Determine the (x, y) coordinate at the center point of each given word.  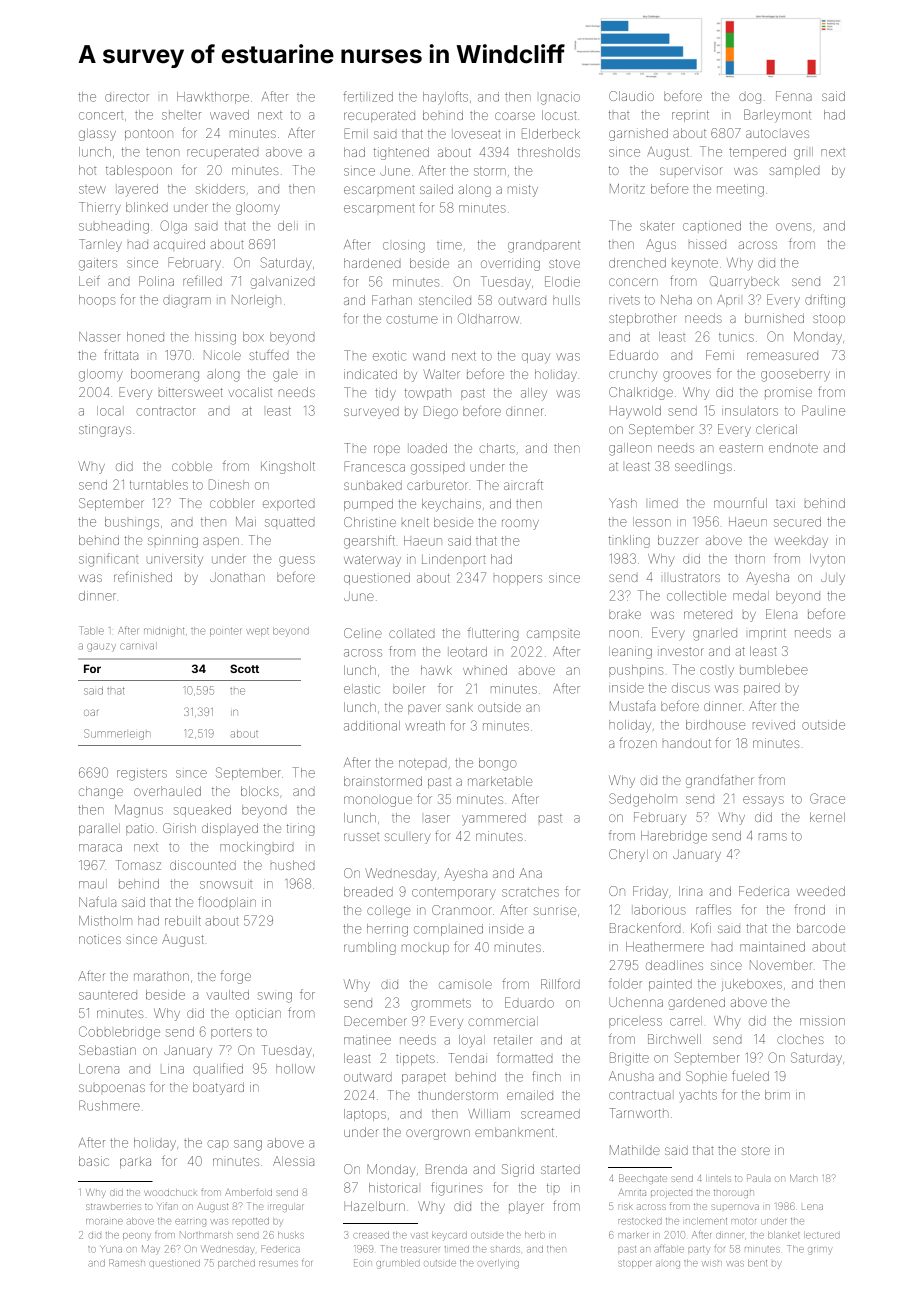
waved (229, 115)
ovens (793, 227)
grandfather (720, 781)
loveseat (477, 134)
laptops (365, 1115)
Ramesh (127, 1263)
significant (108, 560)
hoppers (518, 580)
